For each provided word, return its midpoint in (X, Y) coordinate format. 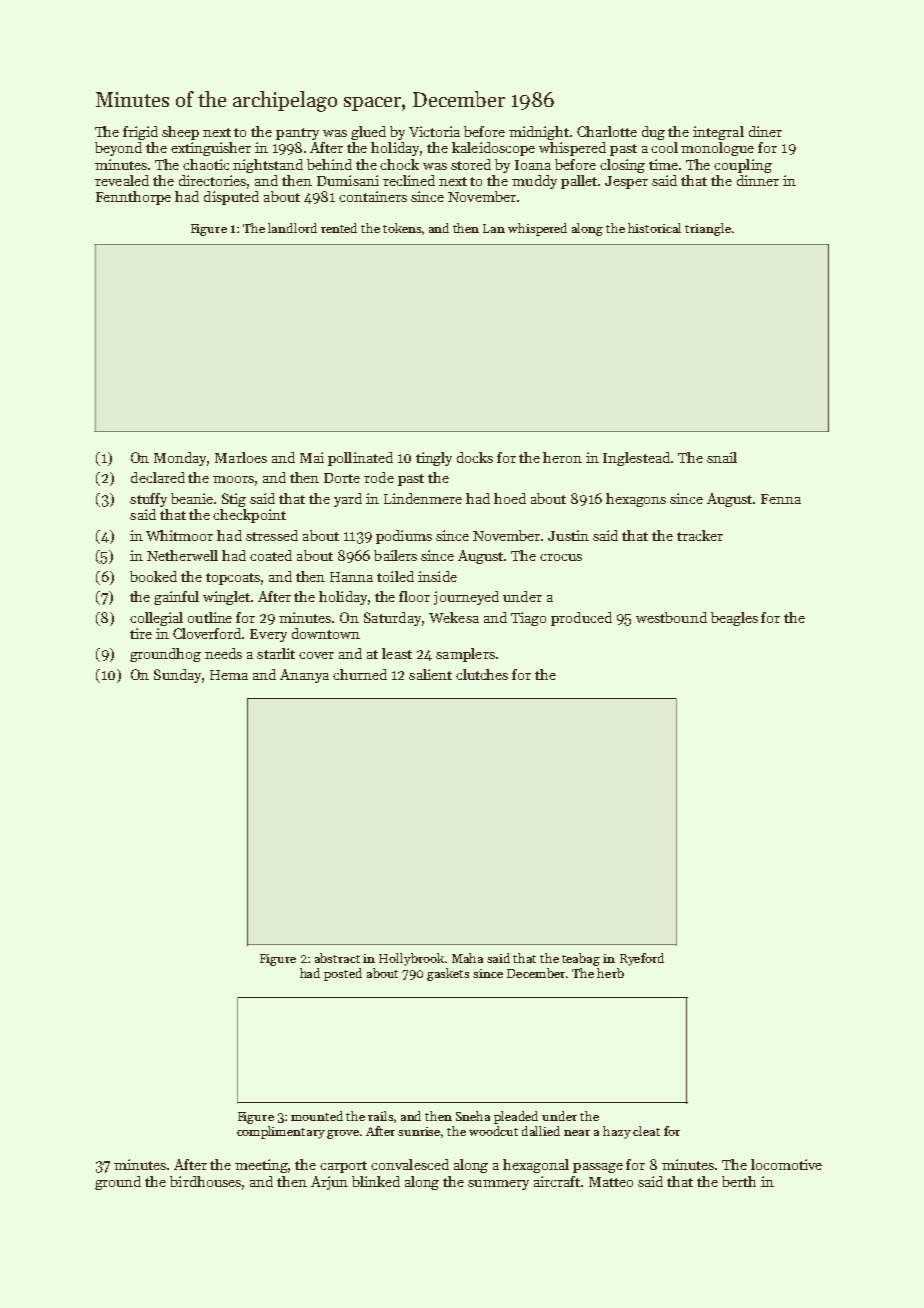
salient (430, 674)
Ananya (304, 676)
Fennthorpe (133, 198)
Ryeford (642, 959)
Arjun (329, 1183)
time (663, 164)
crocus (561, 557)
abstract (337, 958)
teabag (581, 959)
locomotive (786, 1164)
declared (158, 477)
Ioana (533, 165)
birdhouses (205, 1181)
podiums (404, 537)
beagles (734, 619)
